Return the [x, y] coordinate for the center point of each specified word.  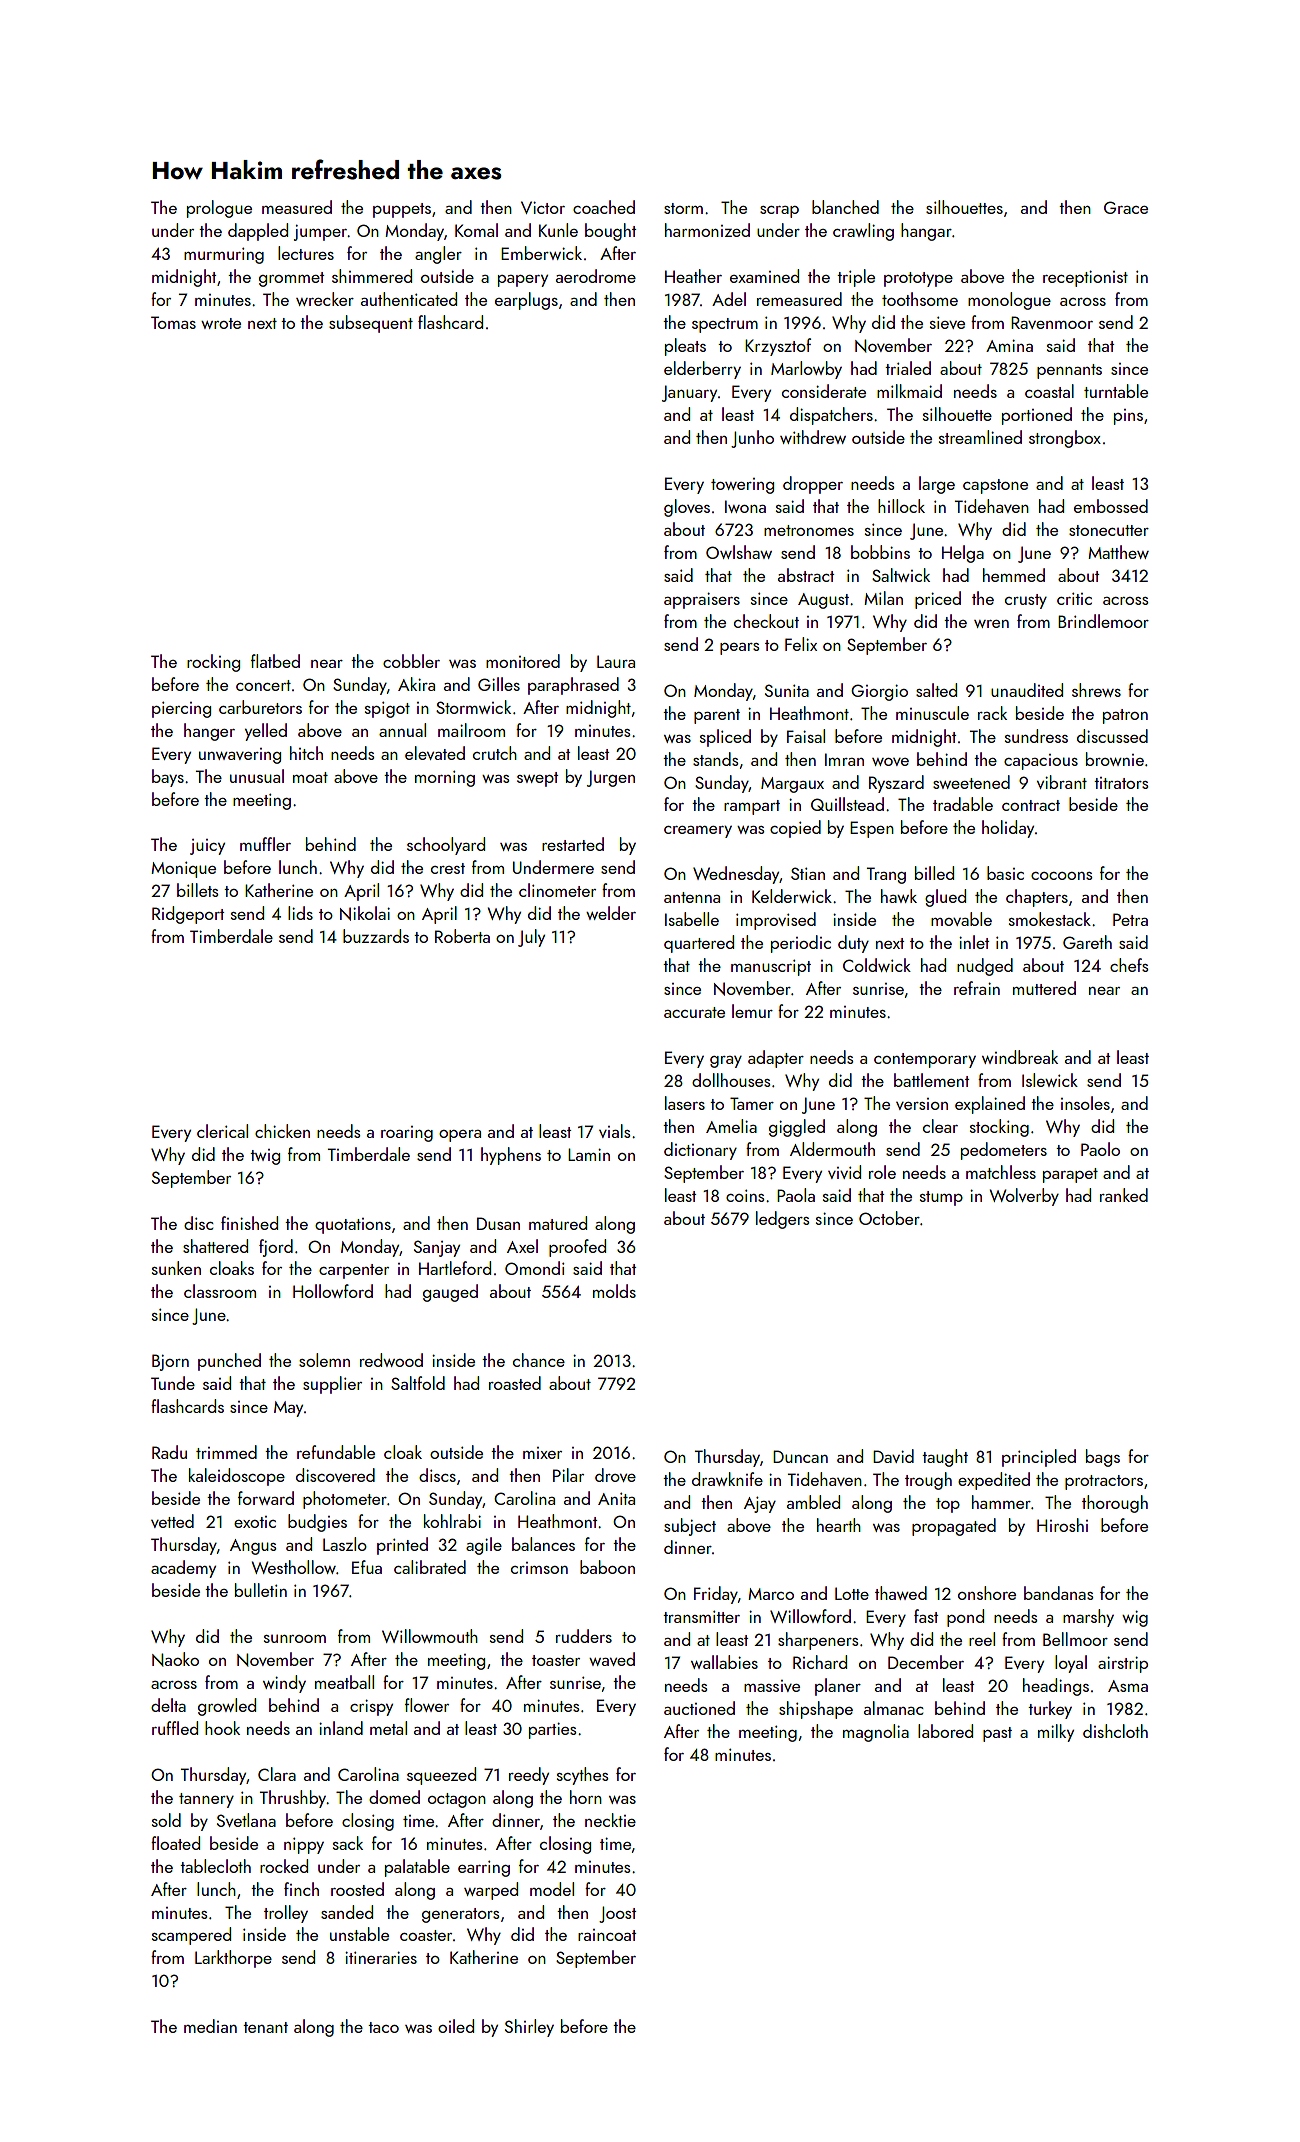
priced [938, 600]
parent [717, 716]
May [288, 1409]
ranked [1124, 1195]
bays [168, 778]
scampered [191, 1936]
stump [941, 1198]
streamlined [980, 437]
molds [614, 1291]
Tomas [173, 322]
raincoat [607, 1935]
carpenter [354, 1271]
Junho [752, 439]
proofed [577, 1248]
